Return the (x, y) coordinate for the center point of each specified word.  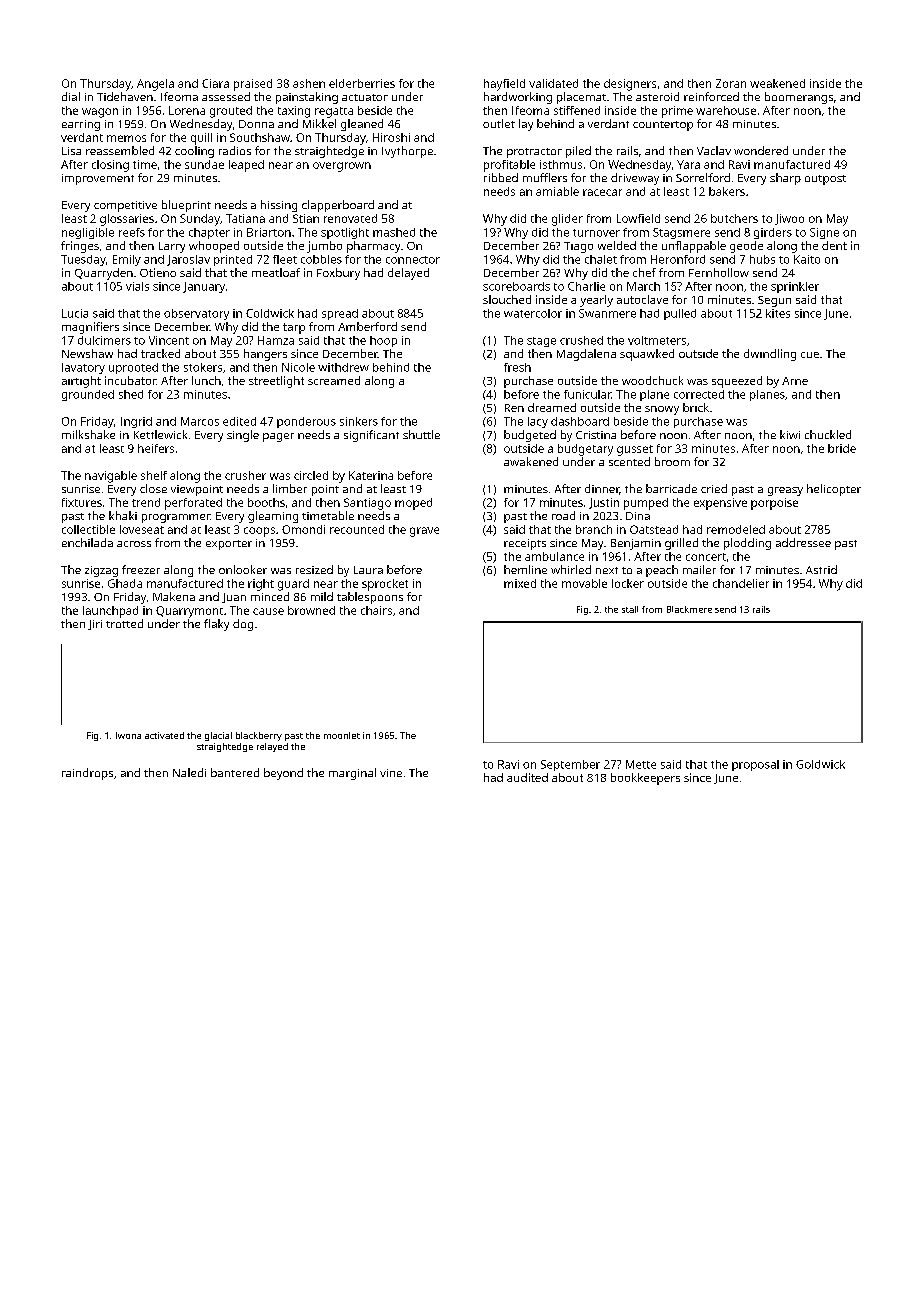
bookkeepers (645, 779)
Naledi (189, 772)
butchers (734, 218)
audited (527, 777)
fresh (517, 367)
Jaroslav (188, 260)
